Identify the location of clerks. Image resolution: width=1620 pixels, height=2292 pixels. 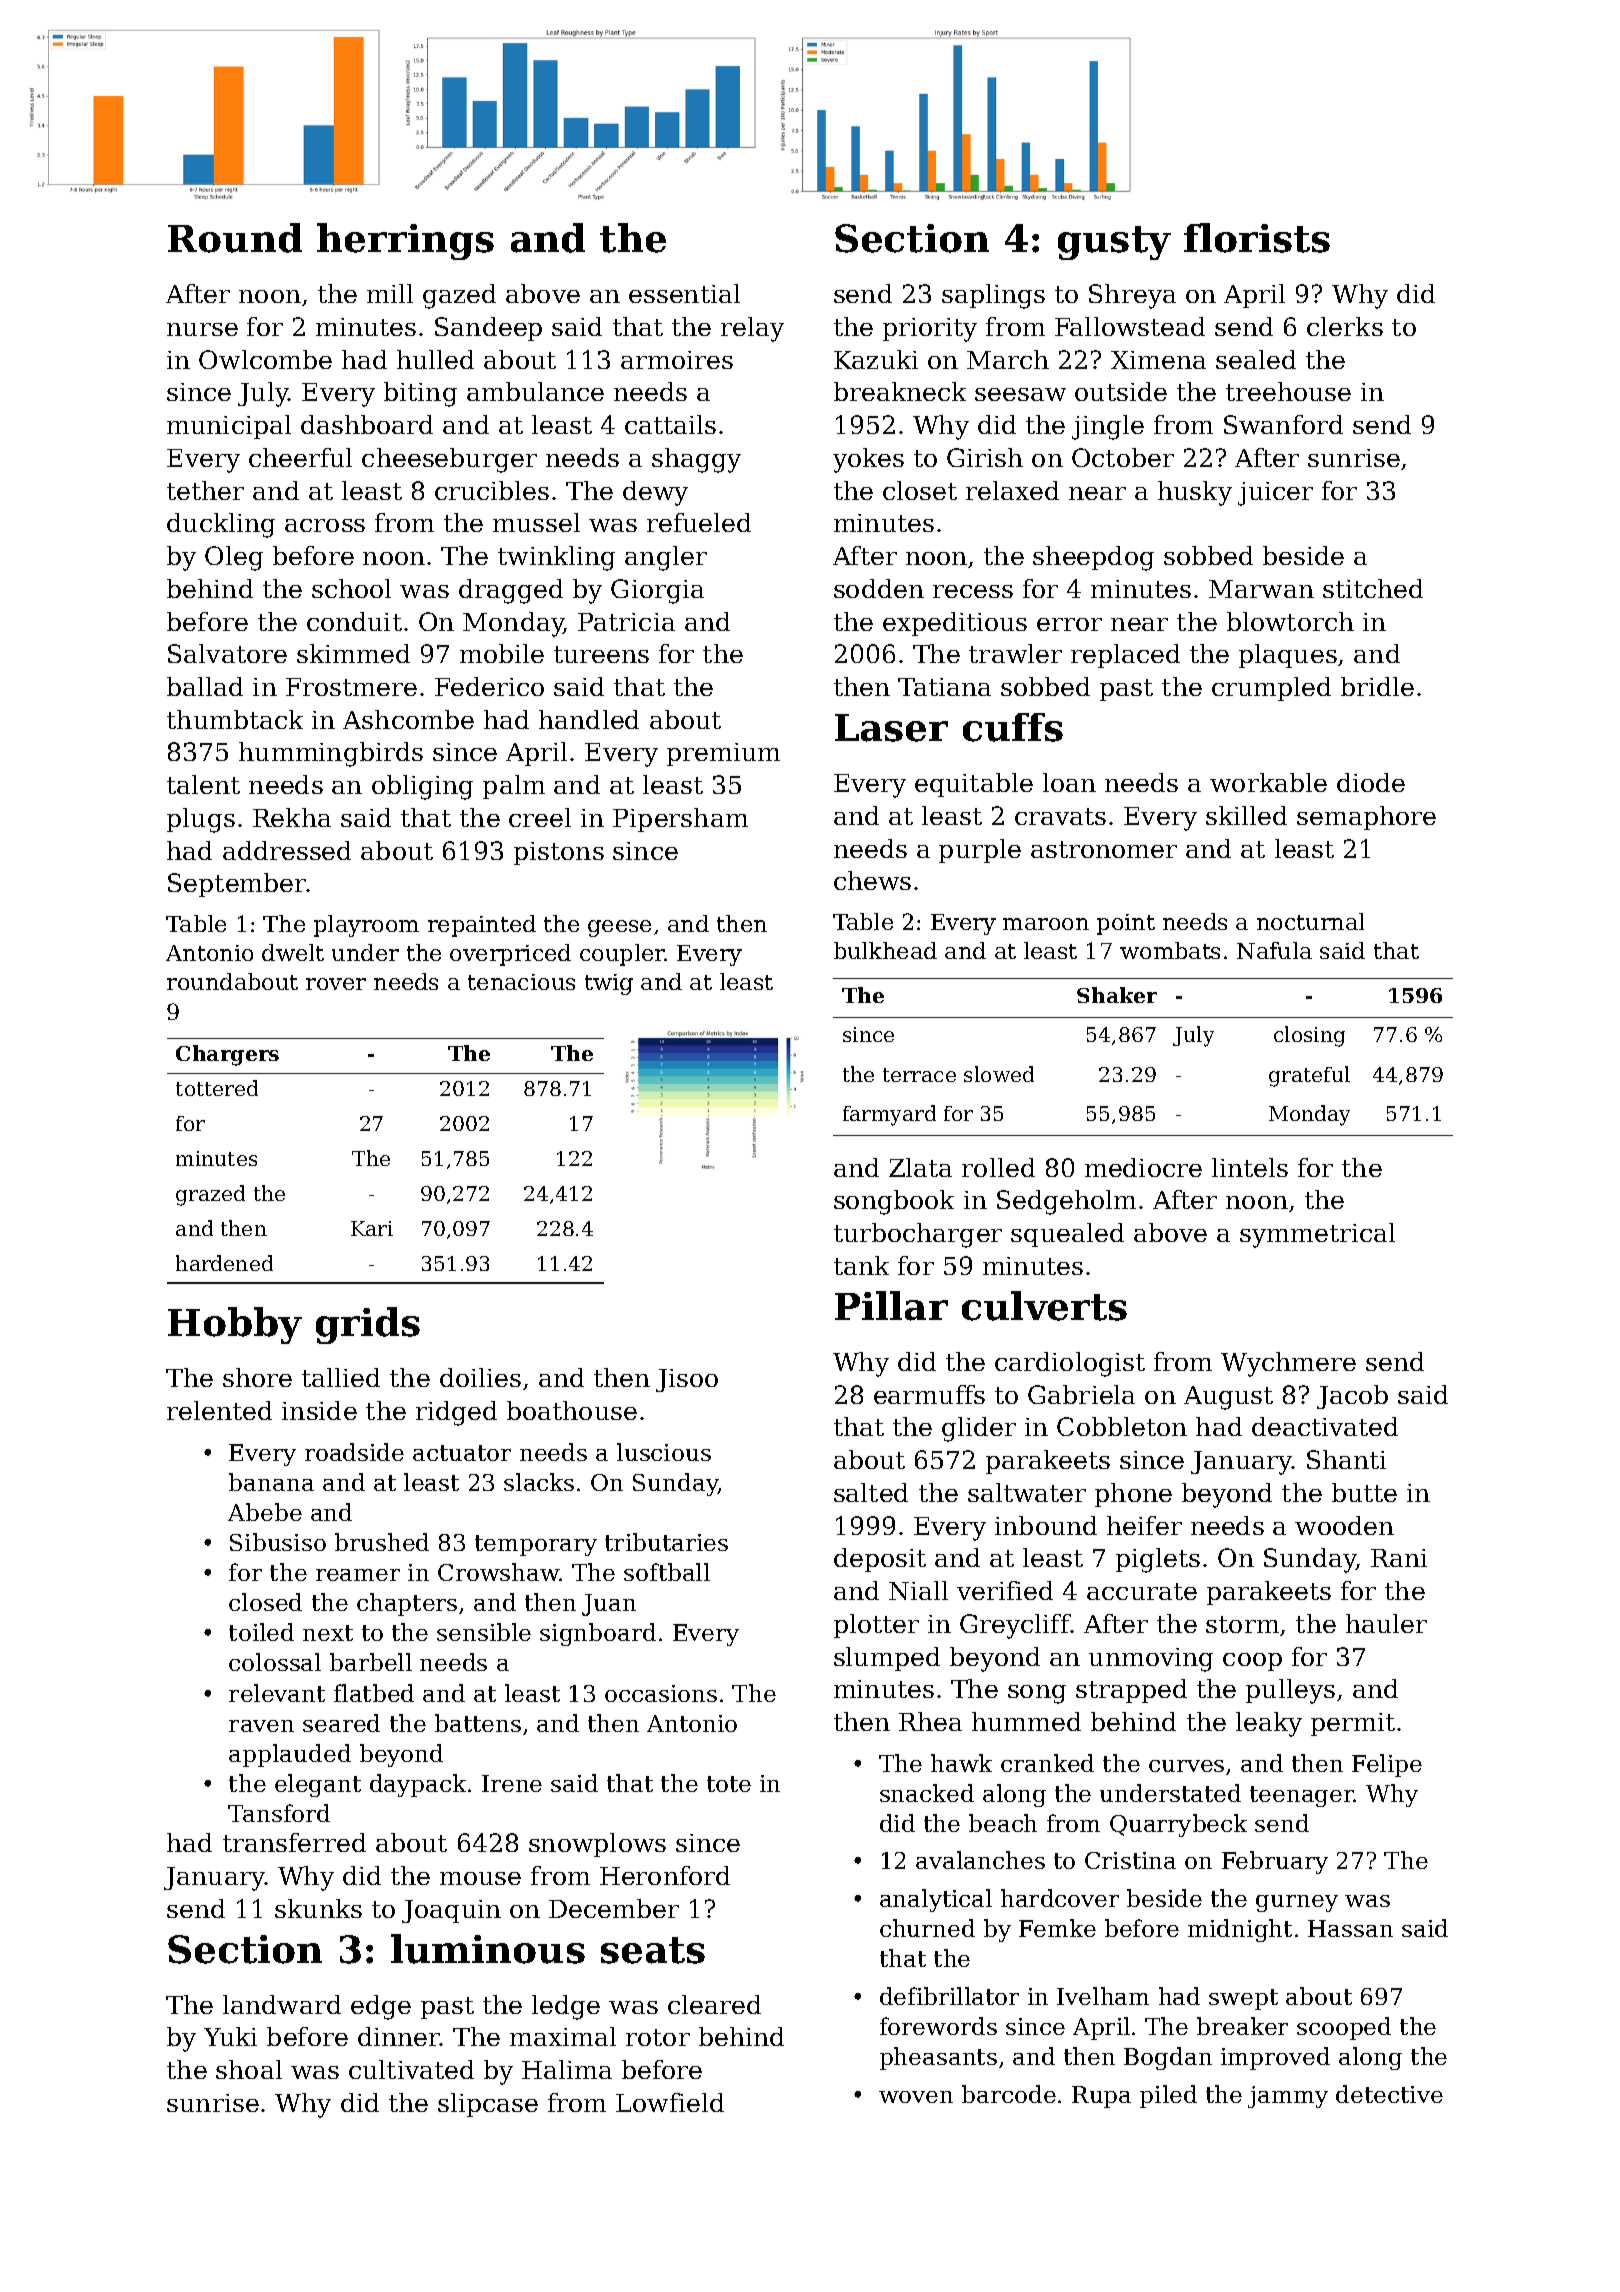
(1345, 326).
